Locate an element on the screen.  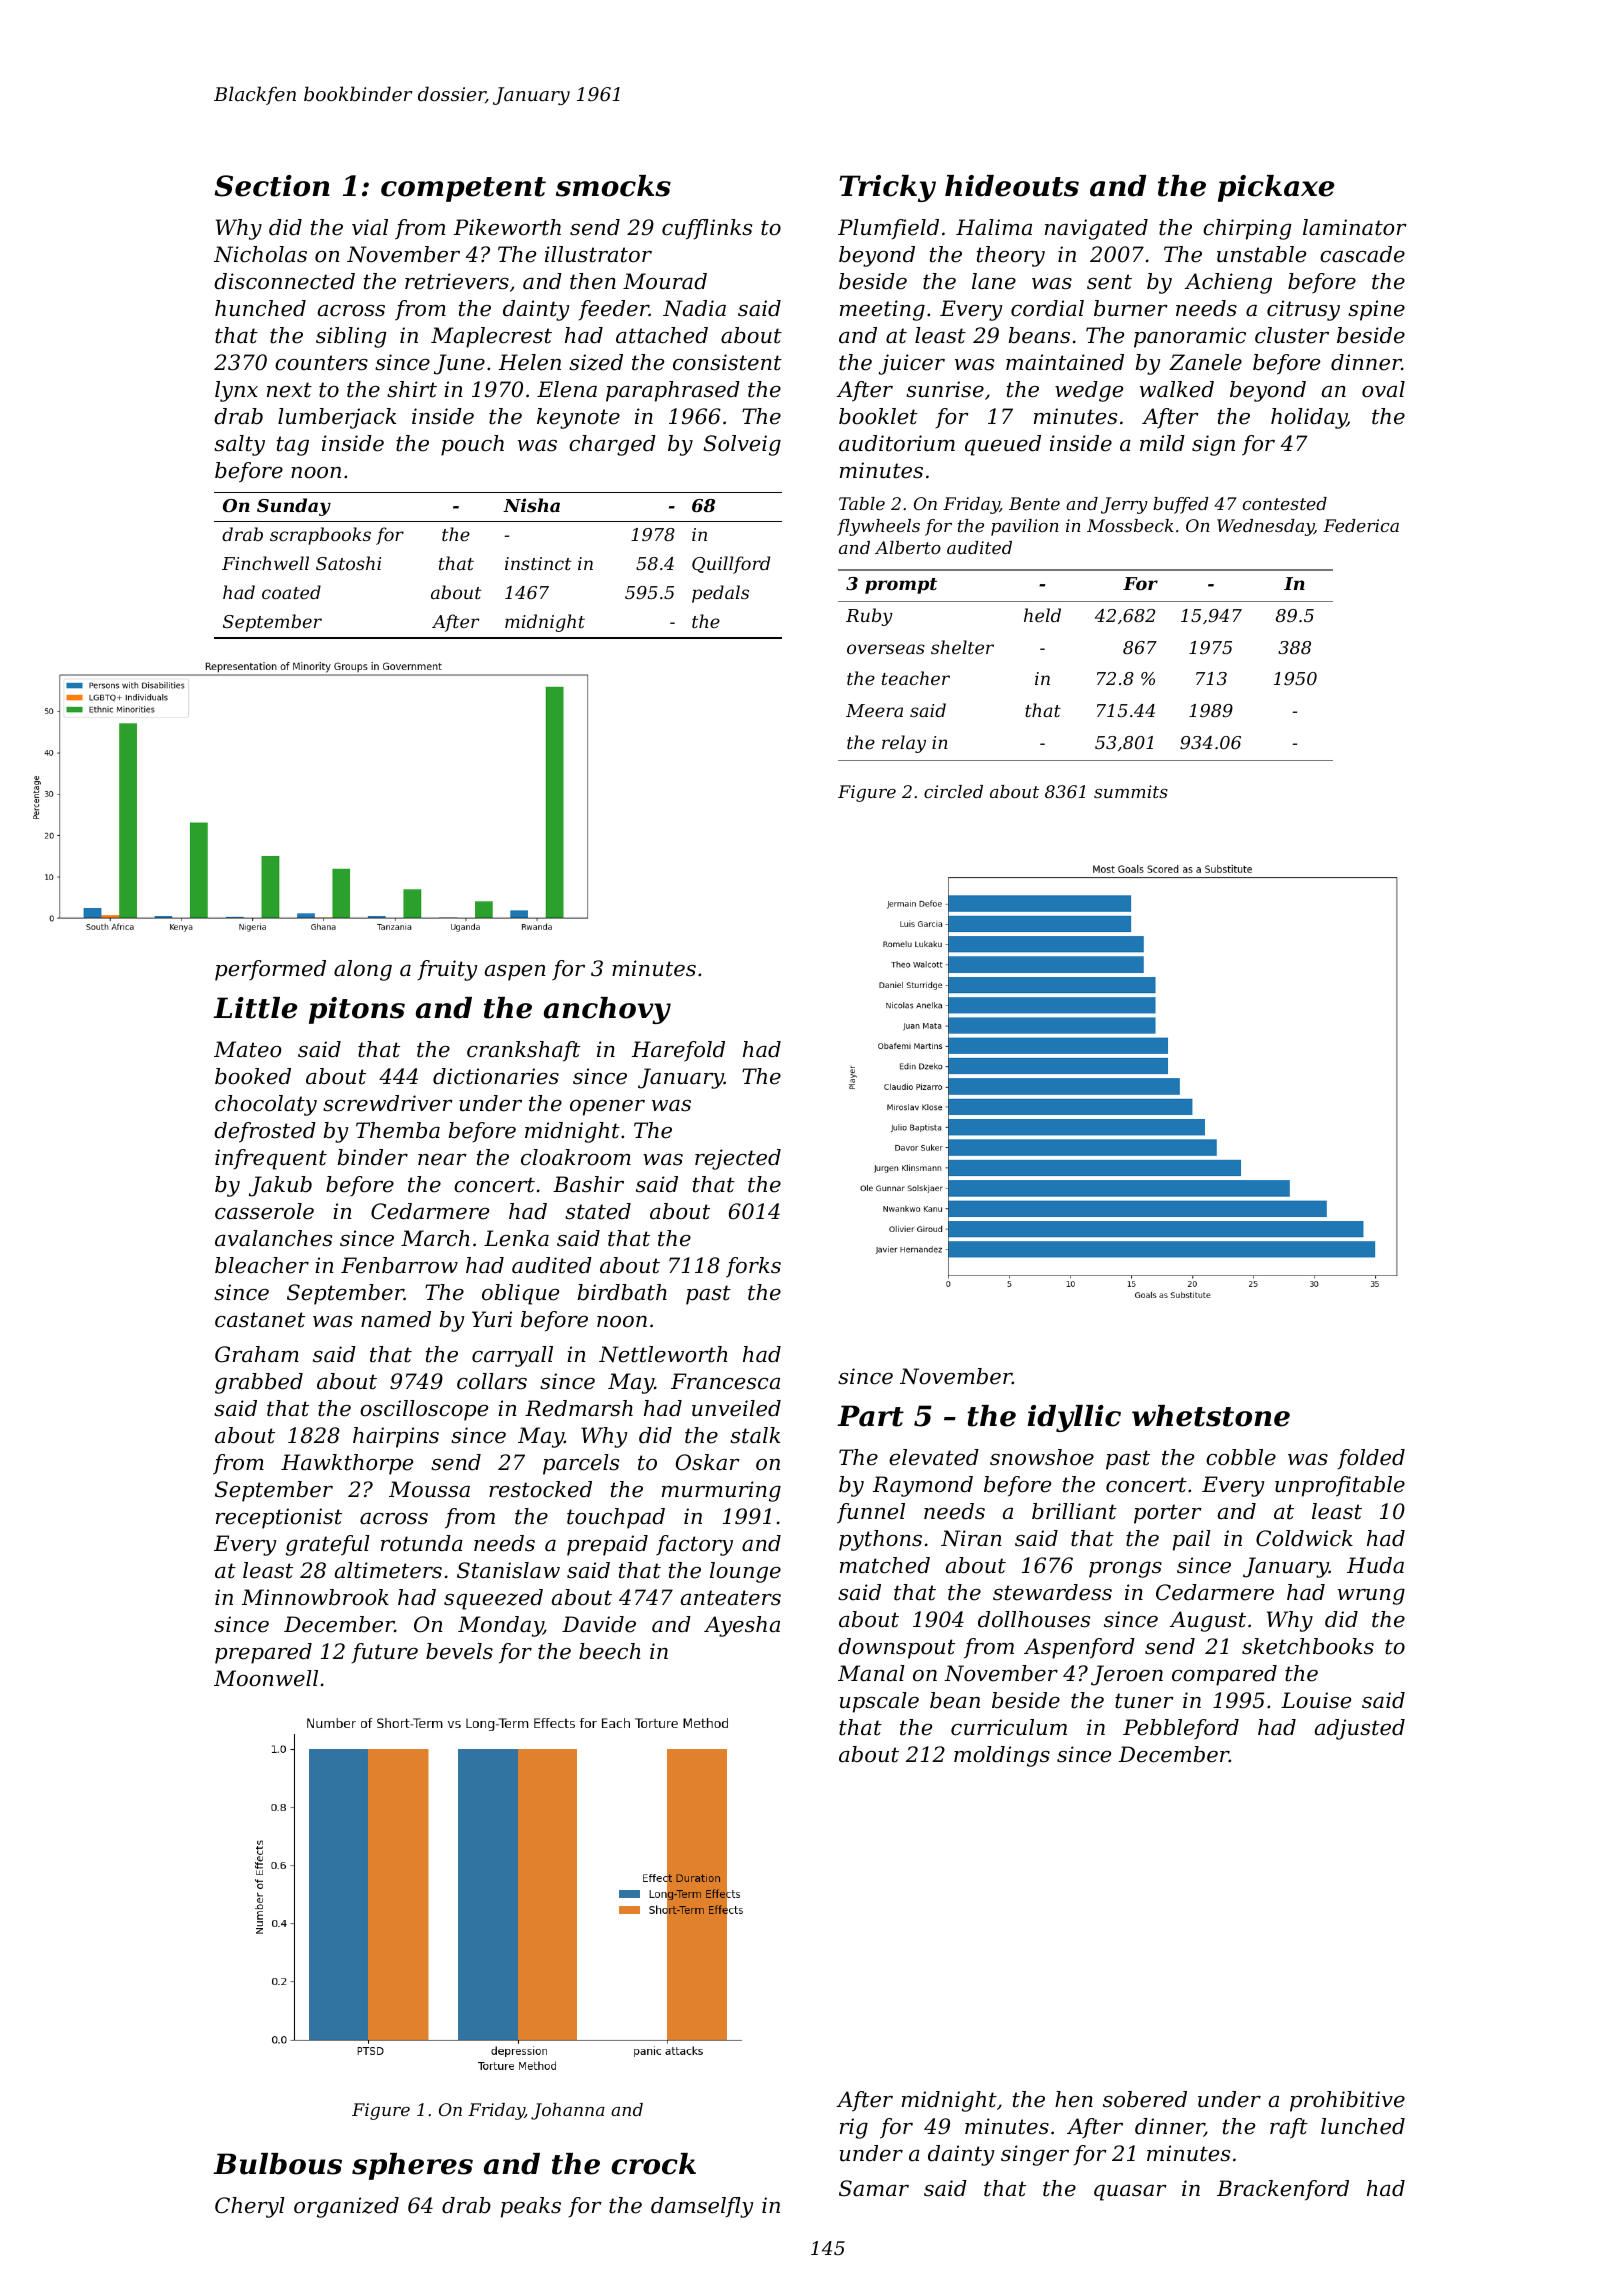
Brackenford is located at coordinates (1283, 2190).
